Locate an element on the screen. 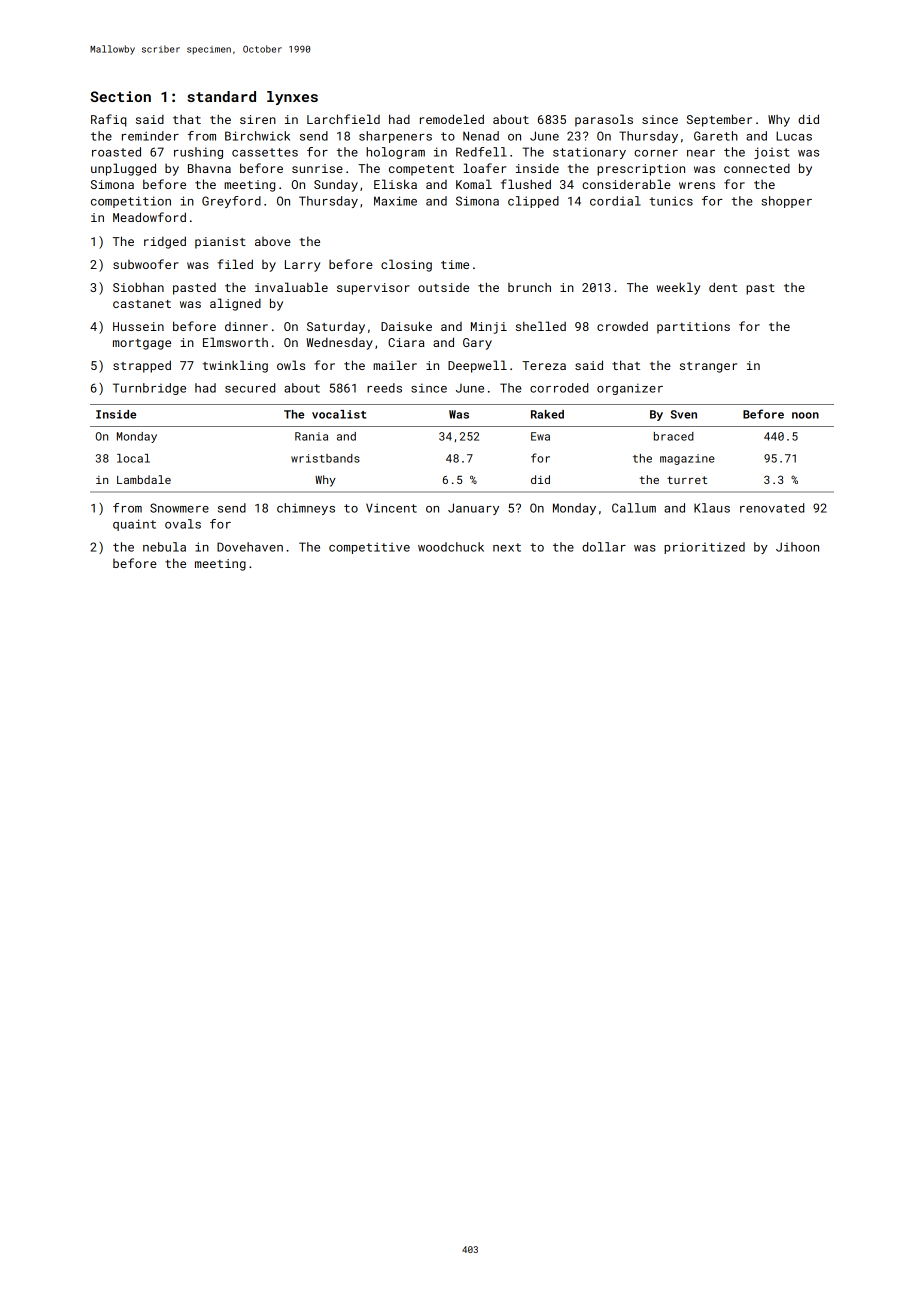  cassettes is located at coordinates (265, 152).
